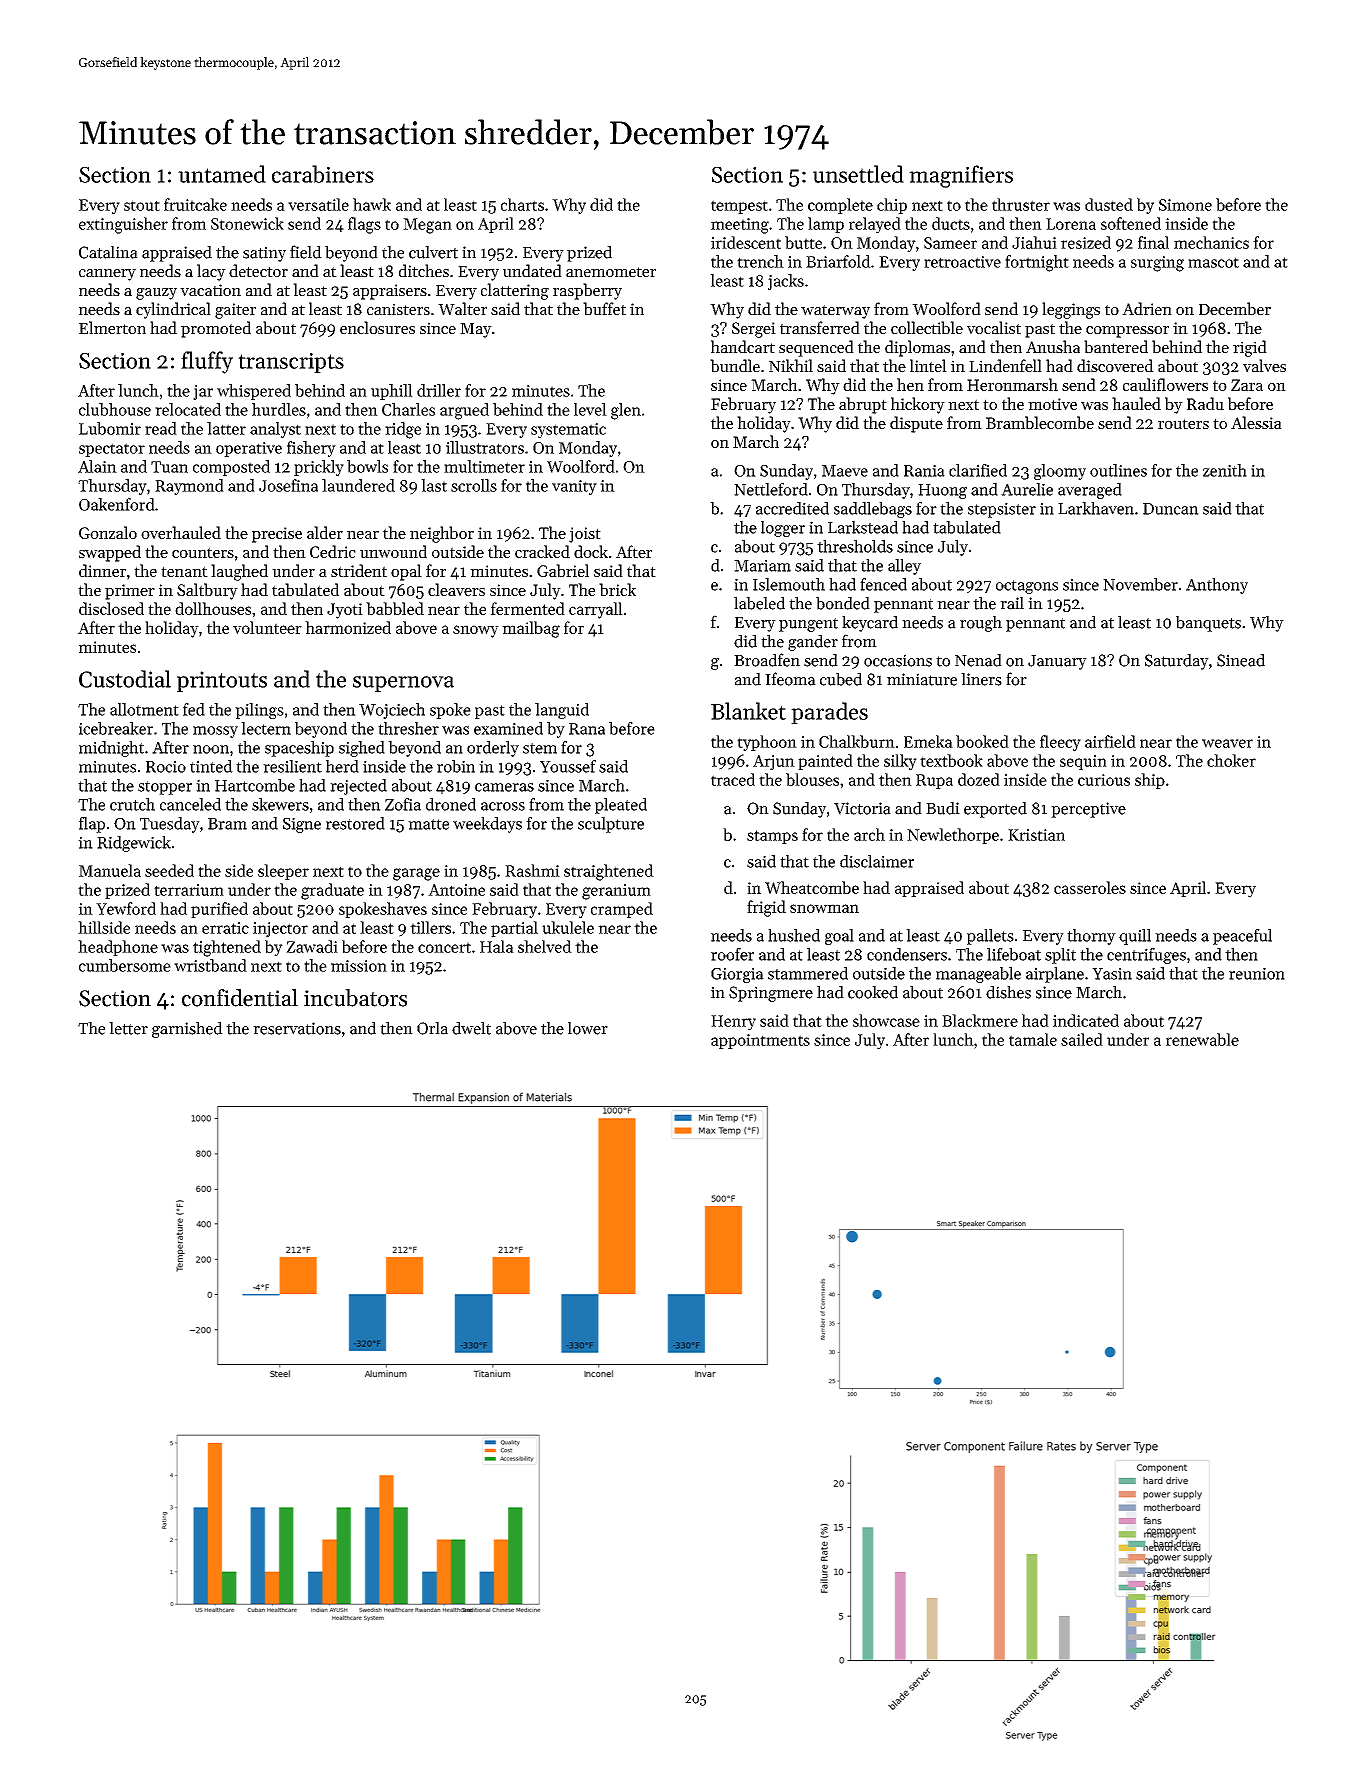 The width and height of the image is (1369, 1772). I want to click on banquets, so click(1208, 624).
